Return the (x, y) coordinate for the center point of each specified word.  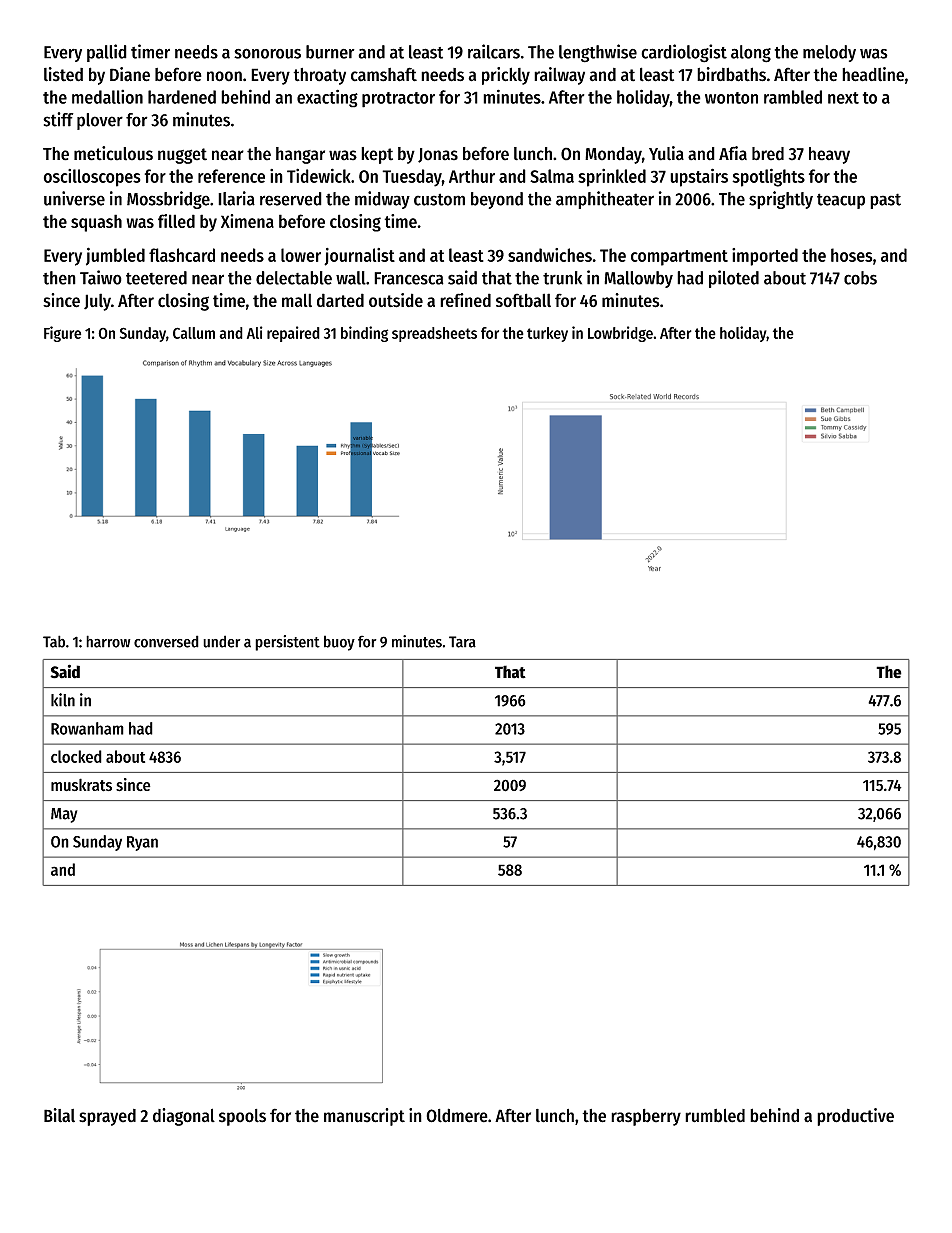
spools (242, 1117)
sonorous (267, 53)
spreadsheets (434, 334)
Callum (194, 333)
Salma (552, 176)
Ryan (142, 843)
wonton (731, 98)
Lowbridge (620, 334)
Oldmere (457, 1115)
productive (855, 1117)
